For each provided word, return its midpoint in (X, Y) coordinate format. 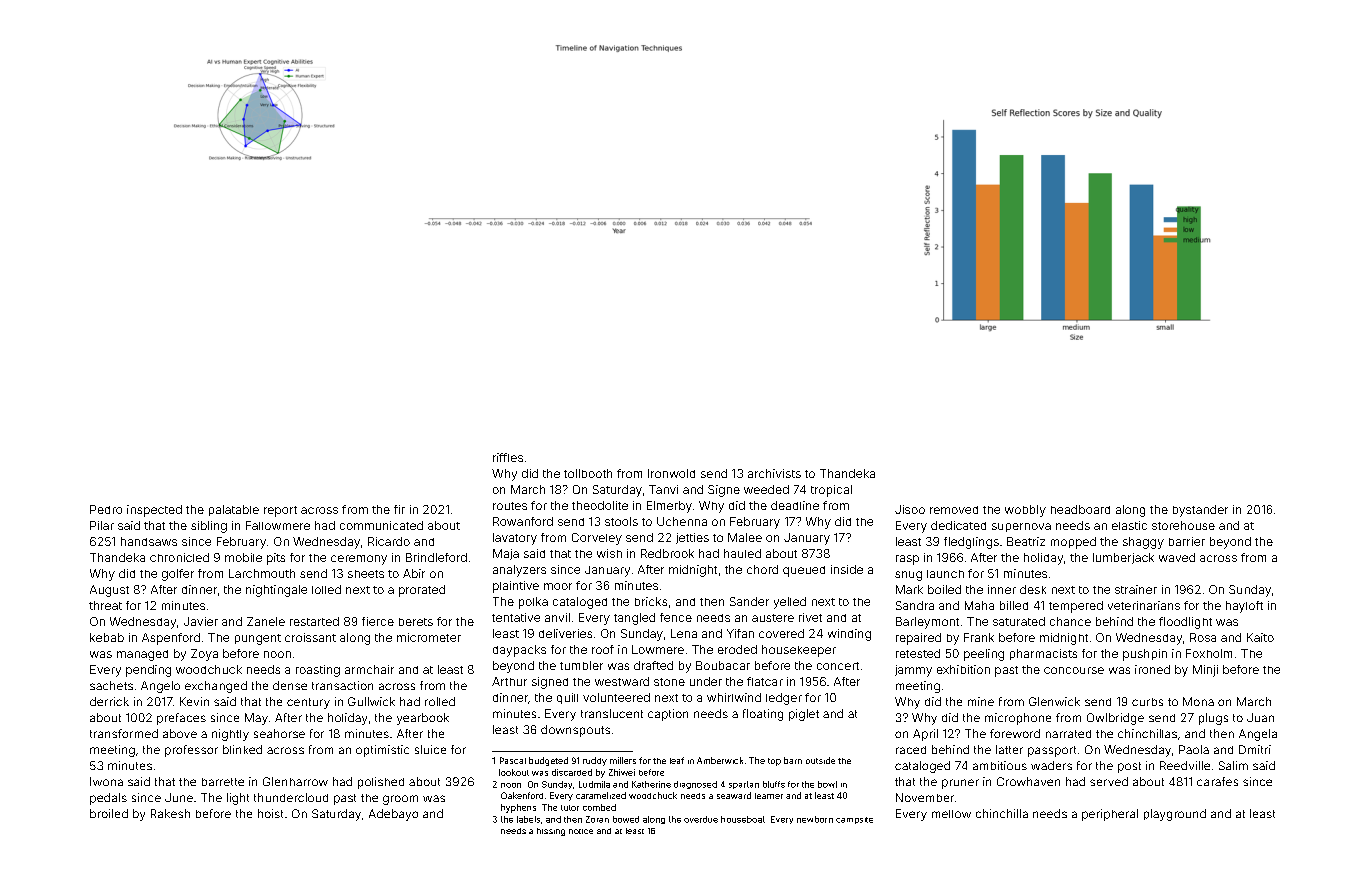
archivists (774, 473)
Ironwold (671, 473)
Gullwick (371, 701)
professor (191, 751)
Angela (1258, 735)
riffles (508, 457)
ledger (784, 699)
